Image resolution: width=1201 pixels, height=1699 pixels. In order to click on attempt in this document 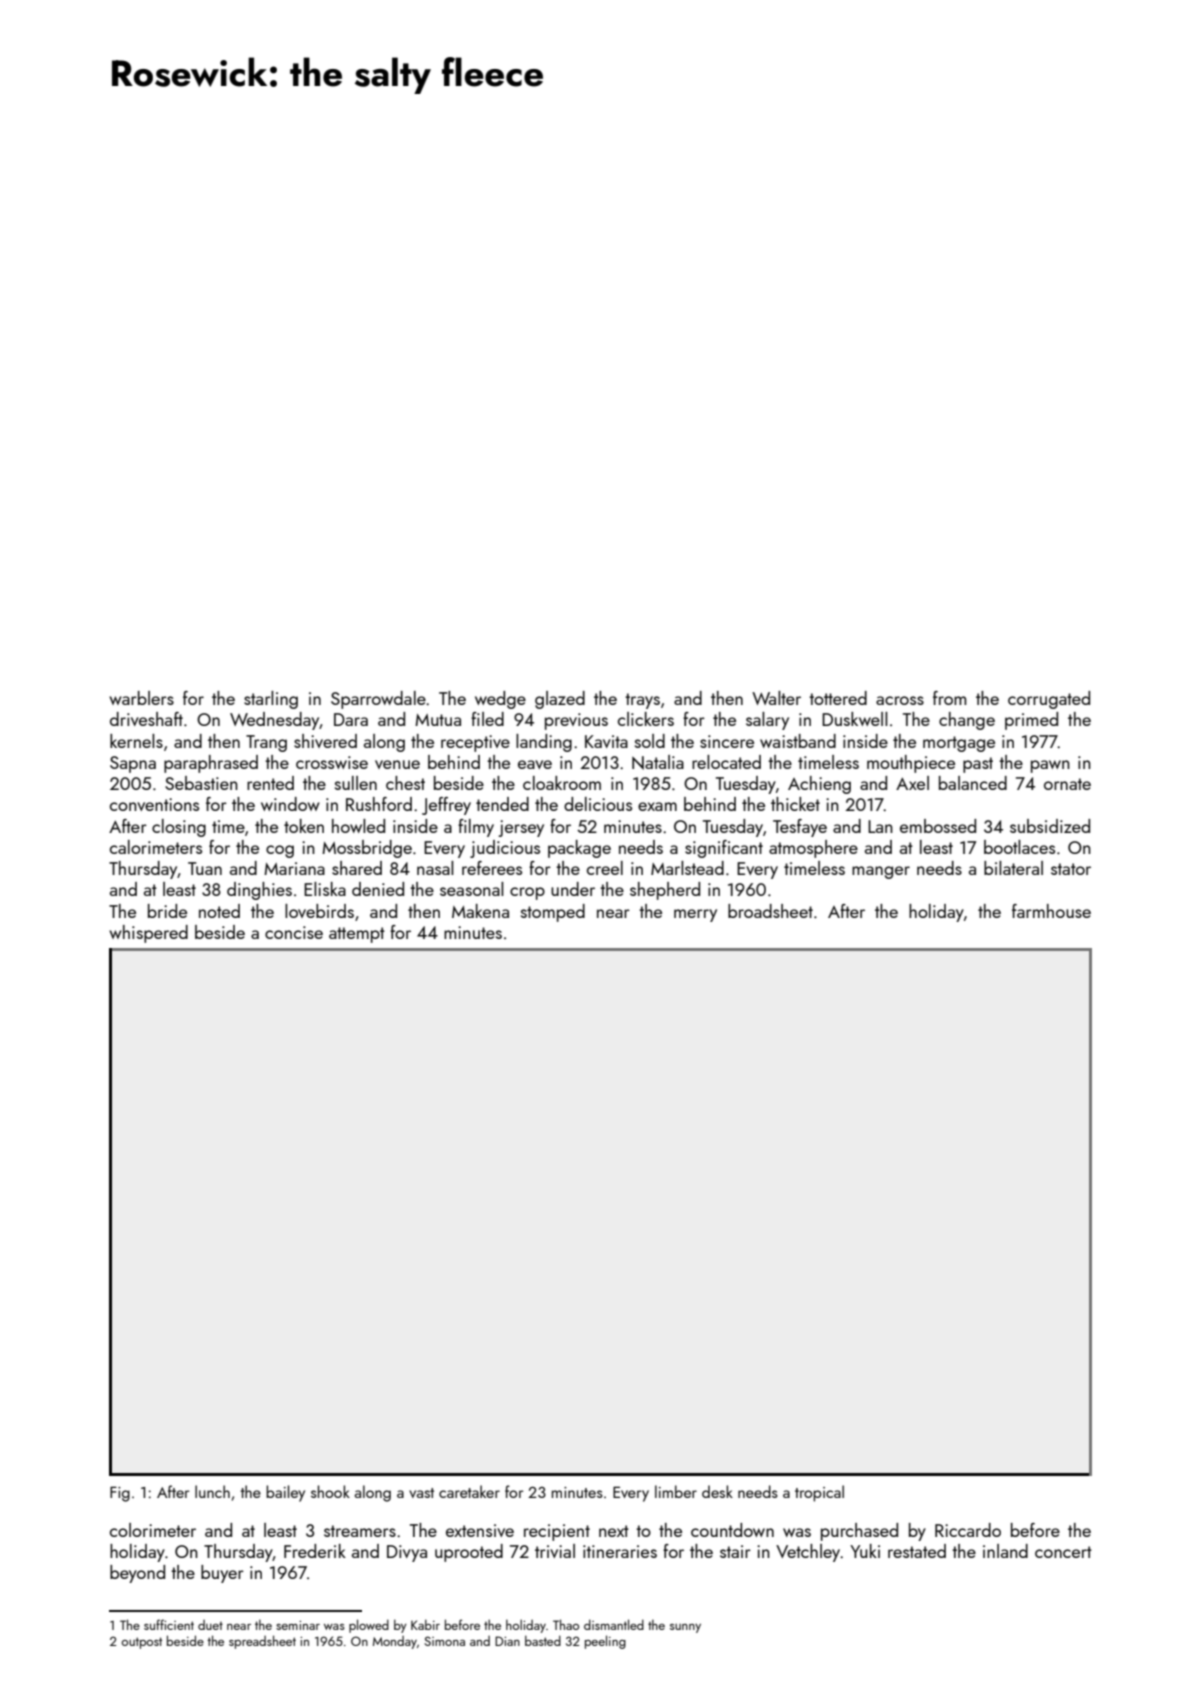, I will do `click(357, 935)`.
